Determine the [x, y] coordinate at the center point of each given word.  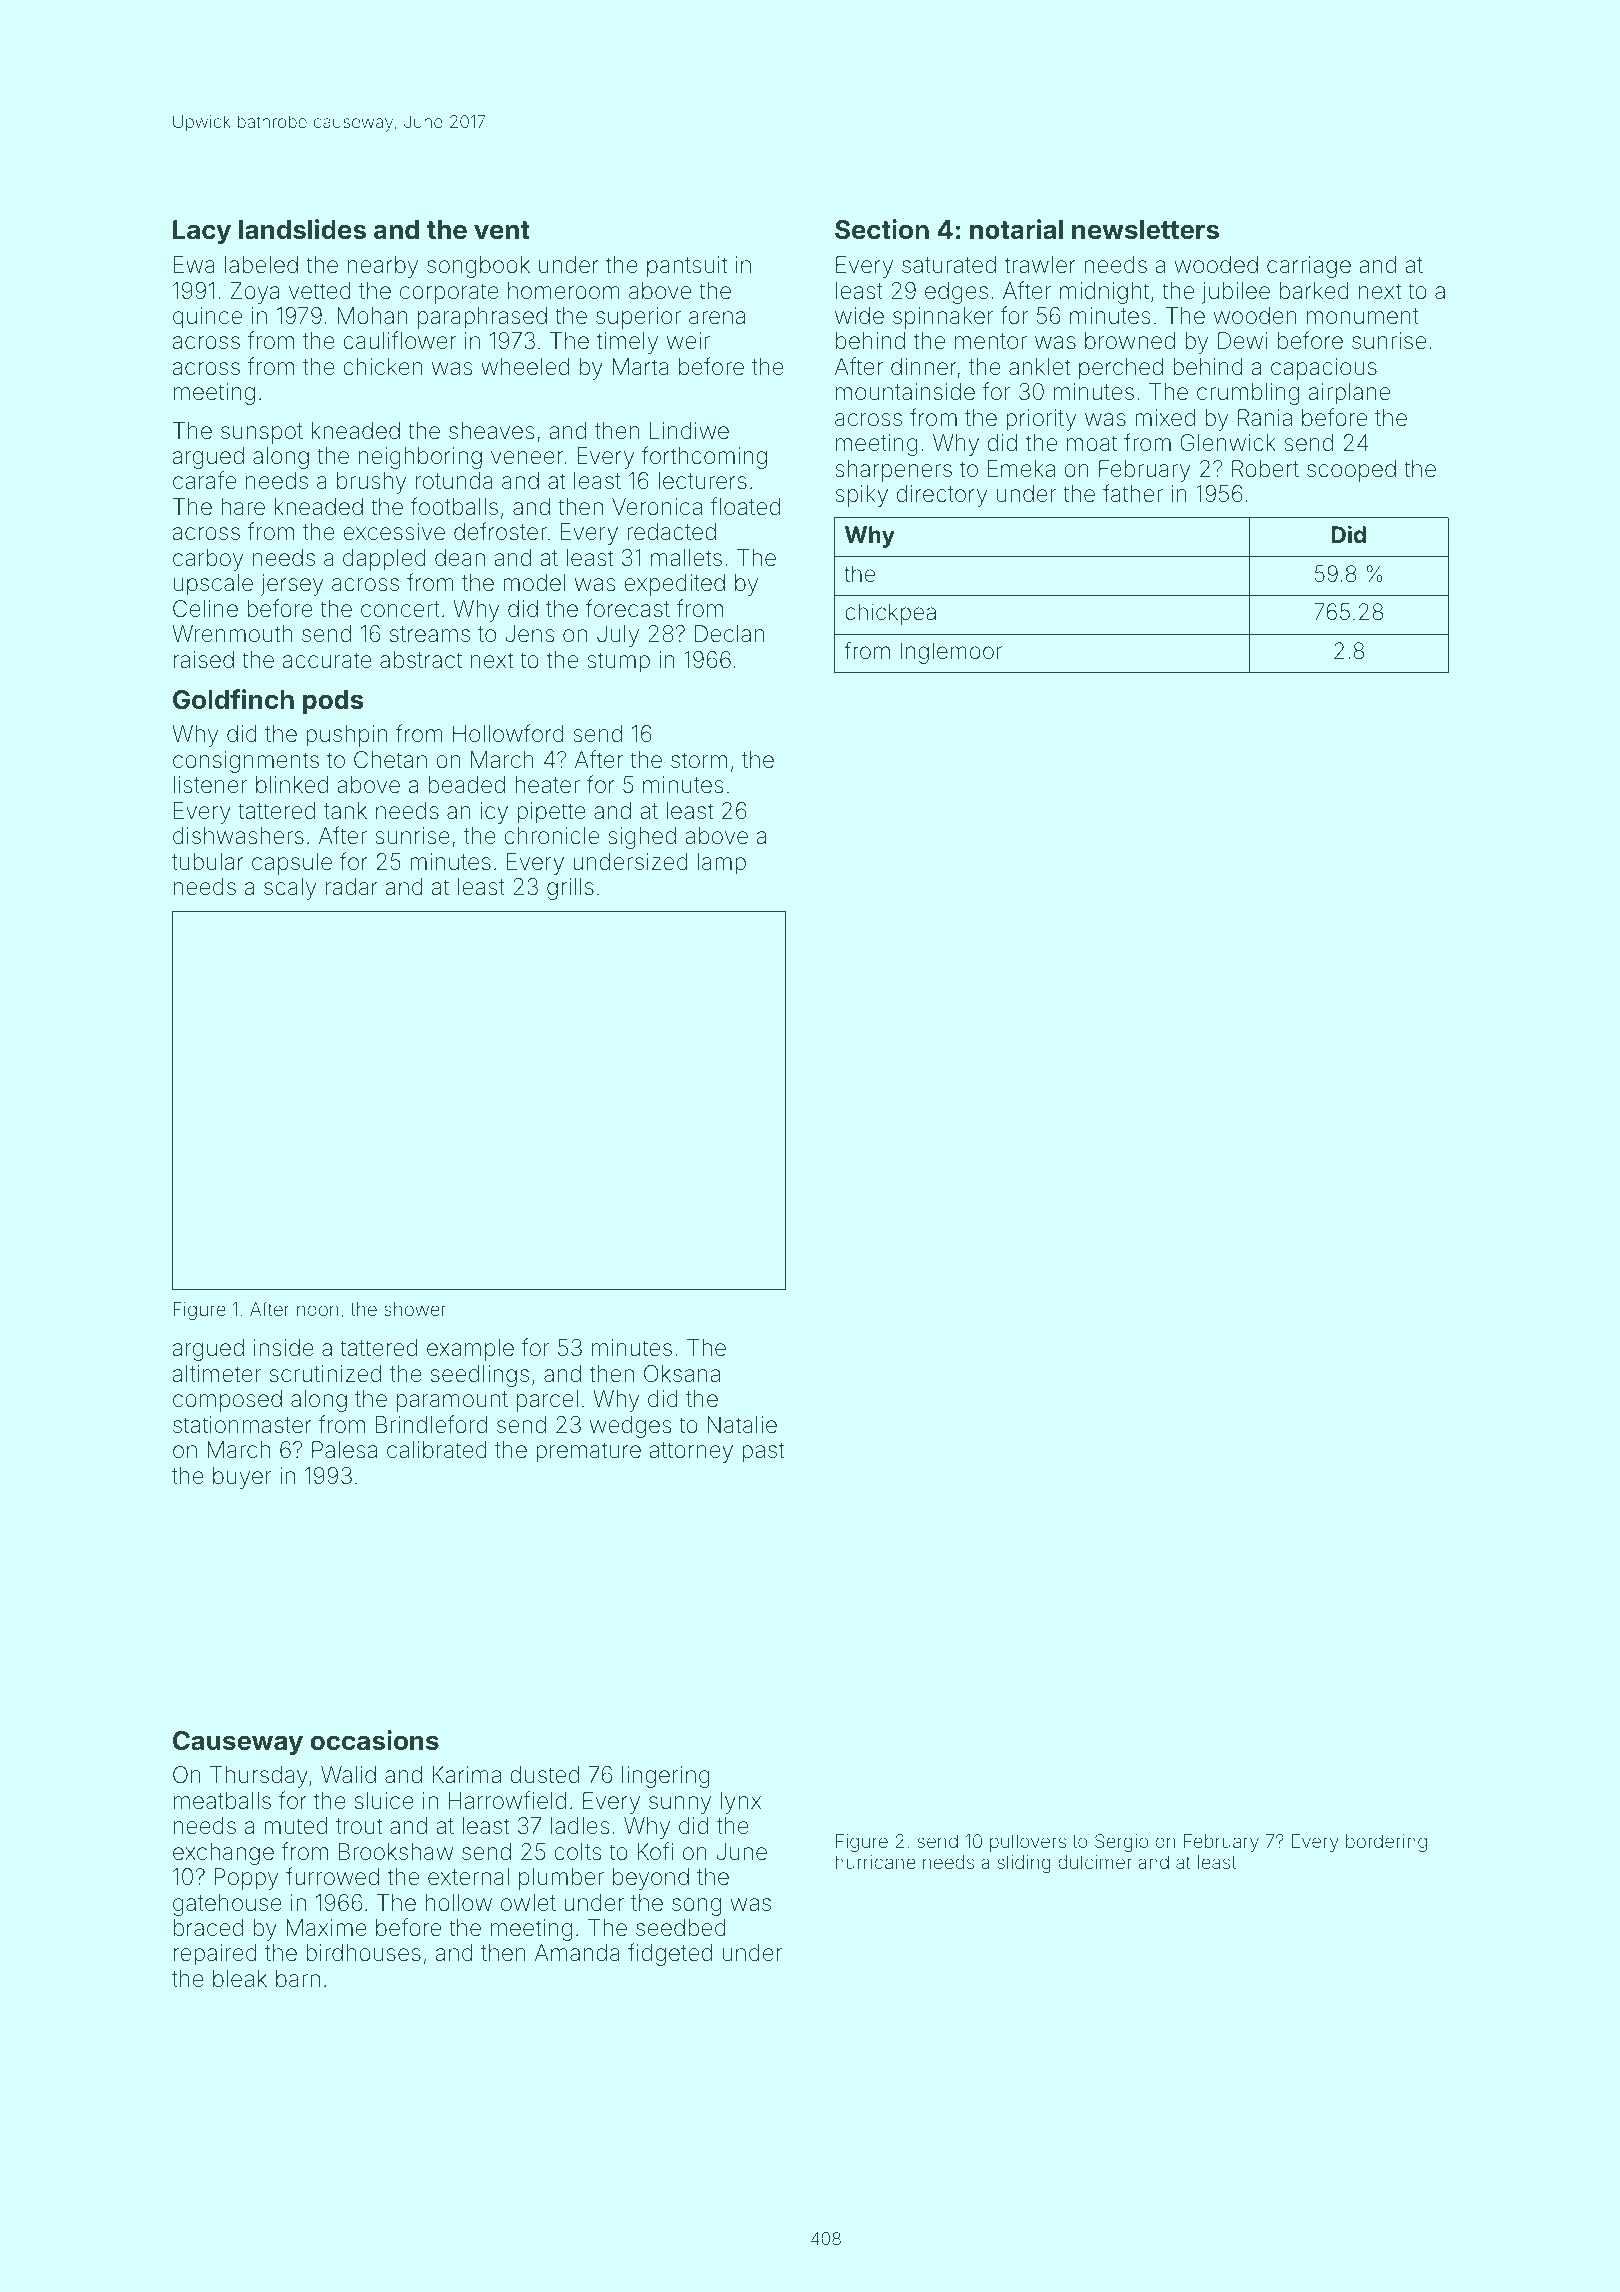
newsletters [1145, 230]
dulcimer [1095, 1862]
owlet [528, 1903]
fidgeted [670, 1954]
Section [882, 229]
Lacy [202, 232]
